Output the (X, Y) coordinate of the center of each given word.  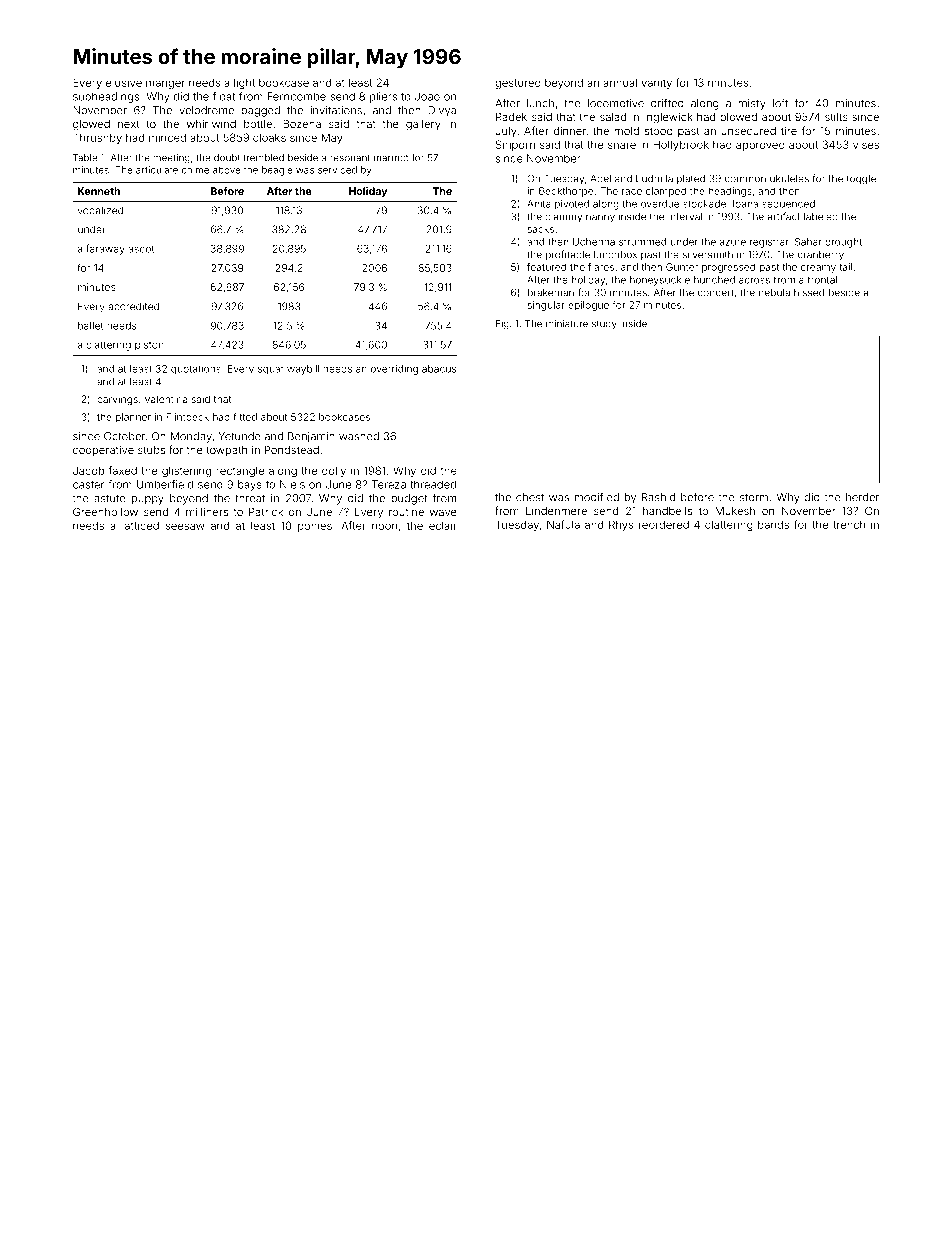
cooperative (103, 451)
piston (149, 346)
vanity (656, 83)
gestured (518, 84)
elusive (124, 82)
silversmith (708, 254)
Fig (502, 325)
